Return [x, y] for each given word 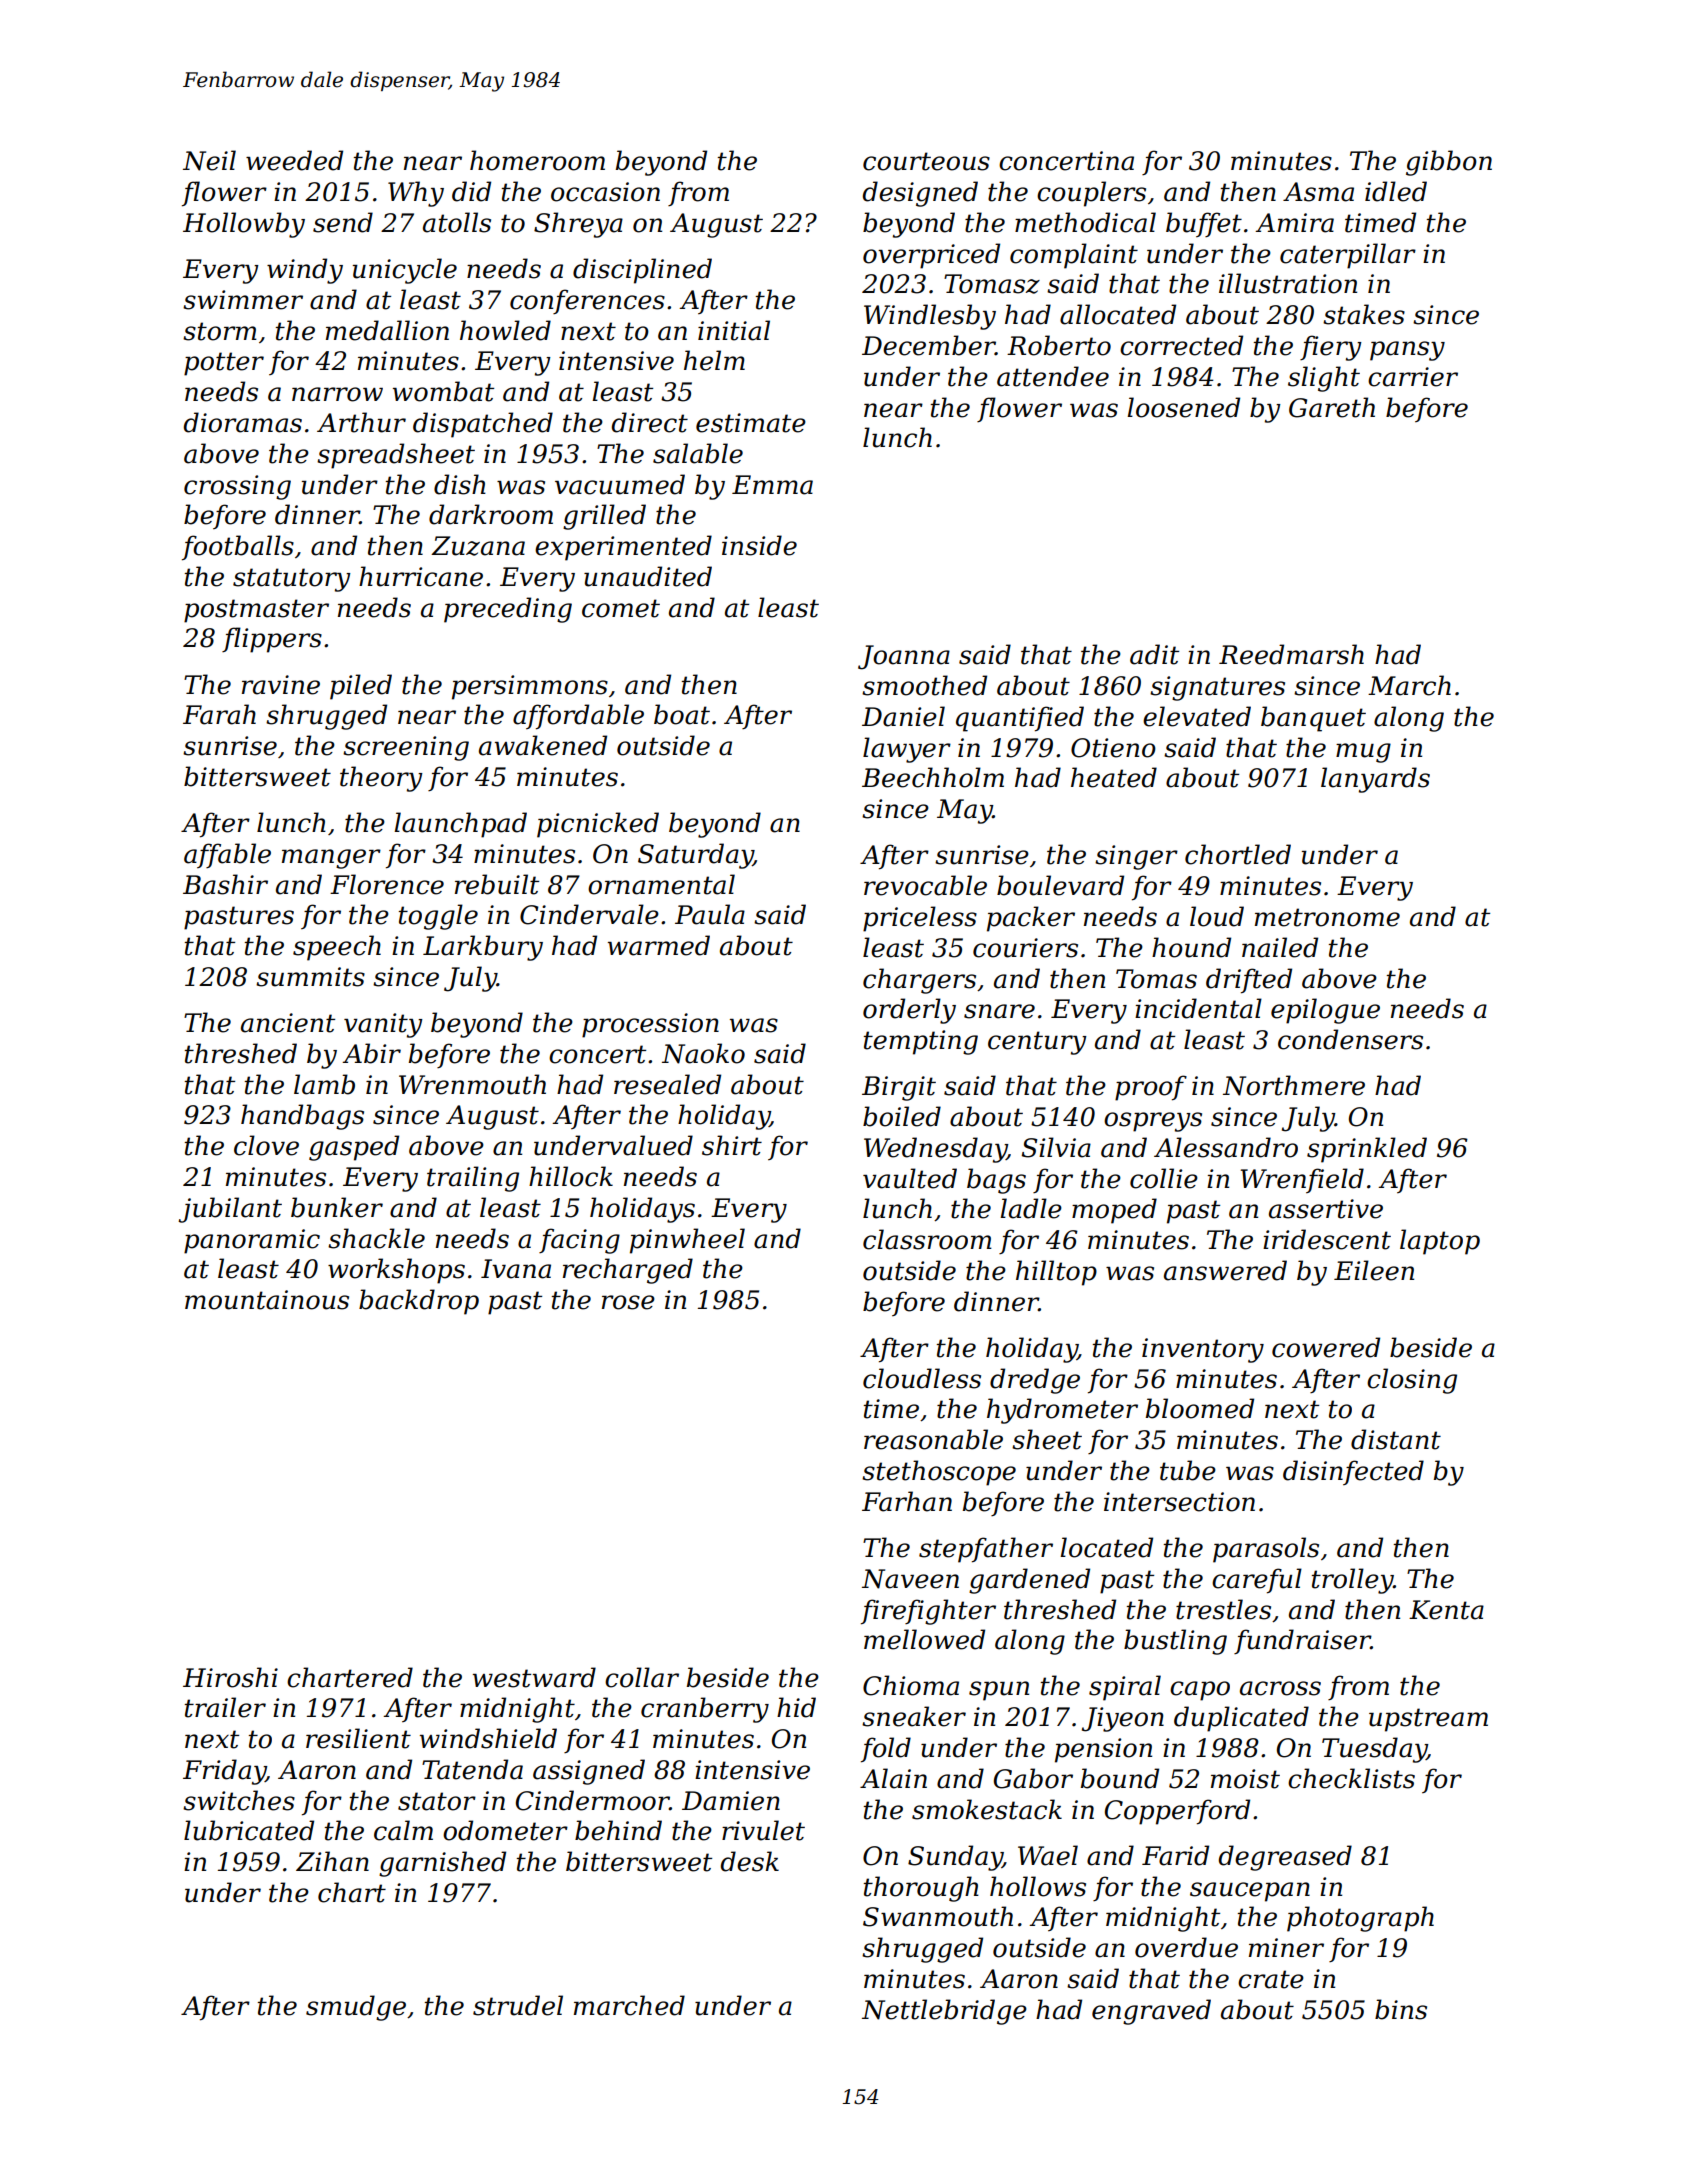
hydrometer [1062, 1411]
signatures [1217, 688]
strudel [518, 2005]
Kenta [1446, 1610]
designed [920, 194]
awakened [543, 745]
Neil [209, 160]
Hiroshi [230, 1677]
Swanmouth [938, 1916]
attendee [1053, 376]
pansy [1407, 351]
